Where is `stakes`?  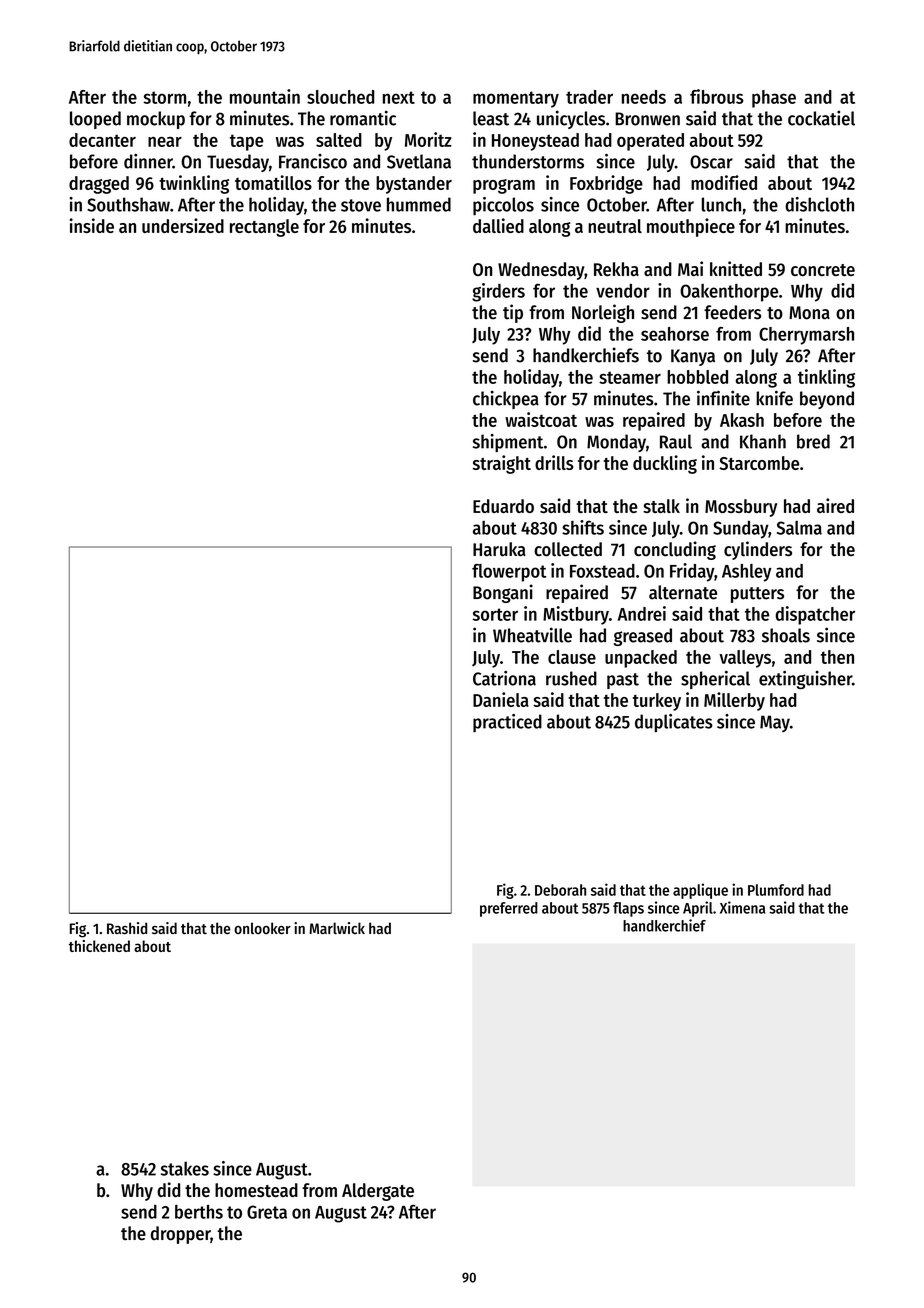
stakes is located at coordinates (185, 1168).
